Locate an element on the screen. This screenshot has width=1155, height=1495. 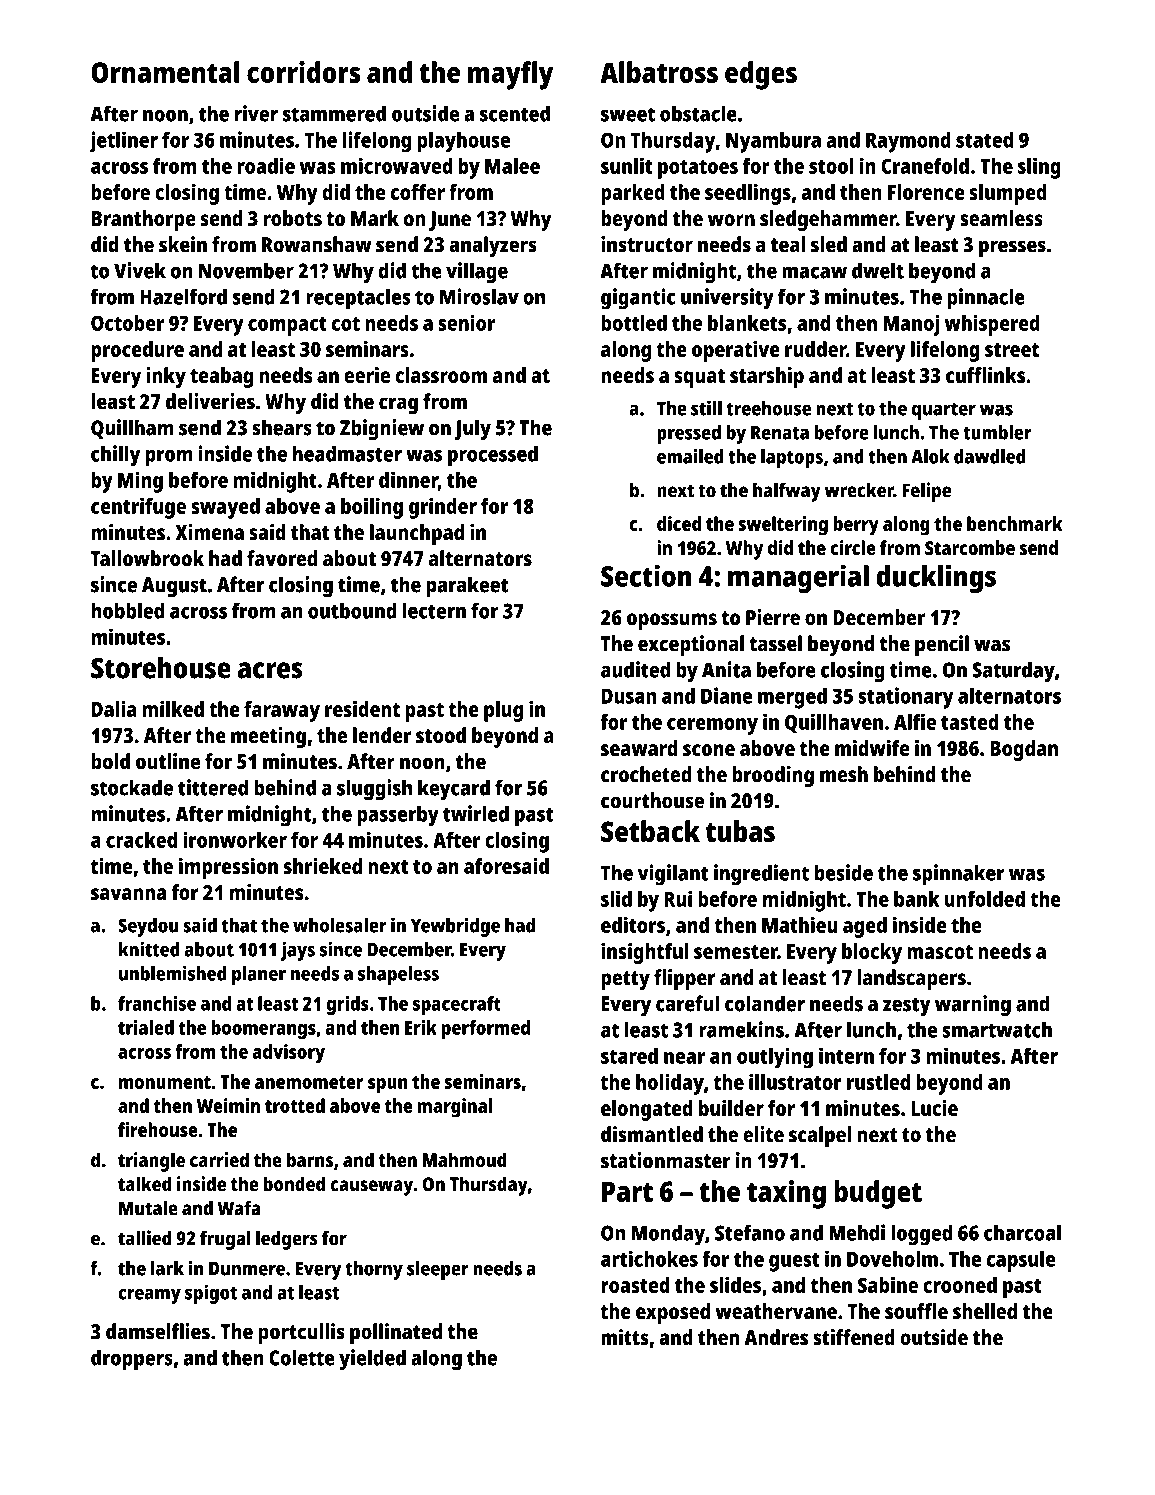
stated is located at coordinates (984, 140).
